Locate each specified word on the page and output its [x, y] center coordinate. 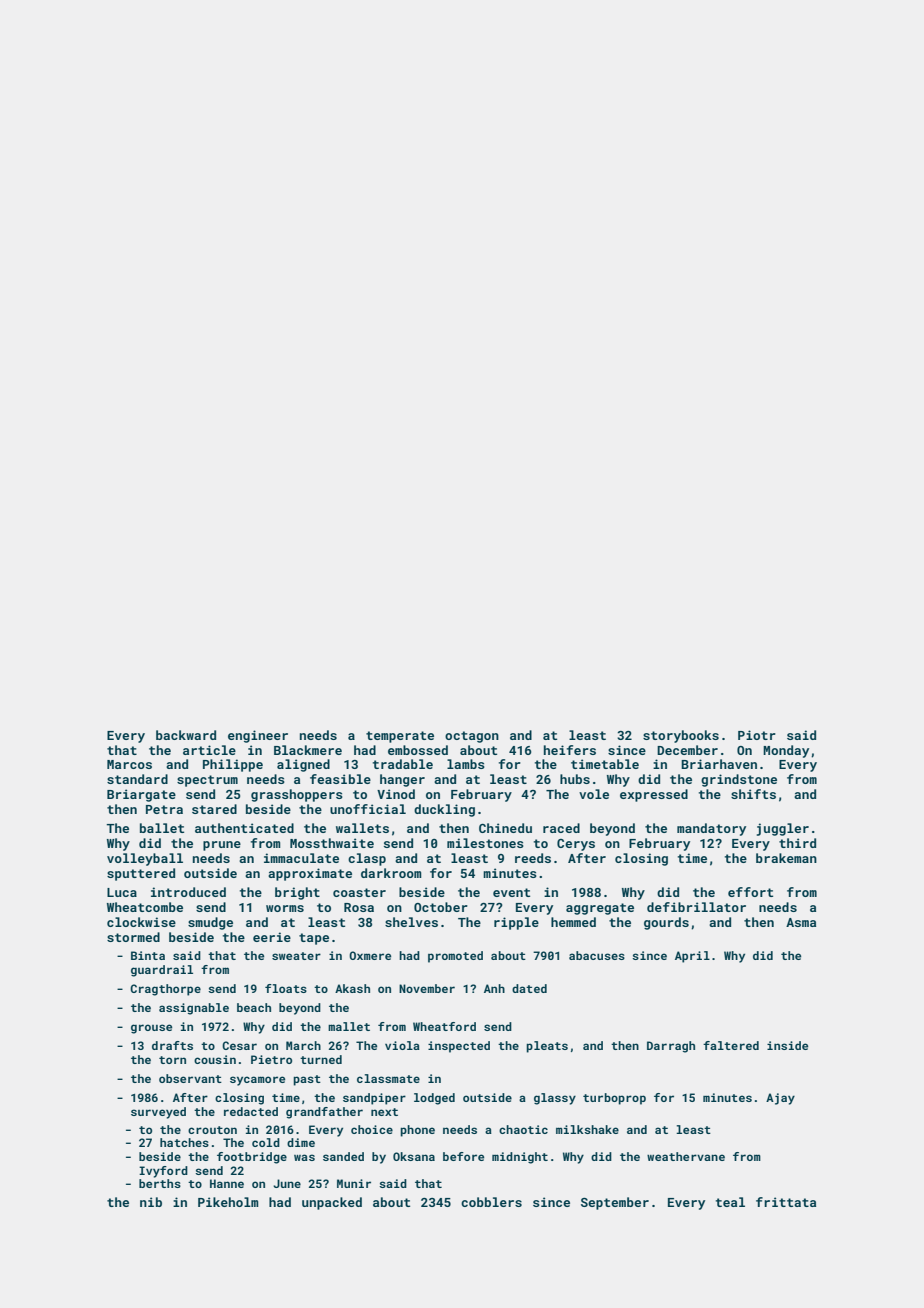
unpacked [332, 1203]
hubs [575, 779]
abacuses [597, 955]
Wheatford [444, 1026]
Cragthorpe [165, 990]
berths [160, 1183]
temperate [400, 737]
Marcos [129, 764]
